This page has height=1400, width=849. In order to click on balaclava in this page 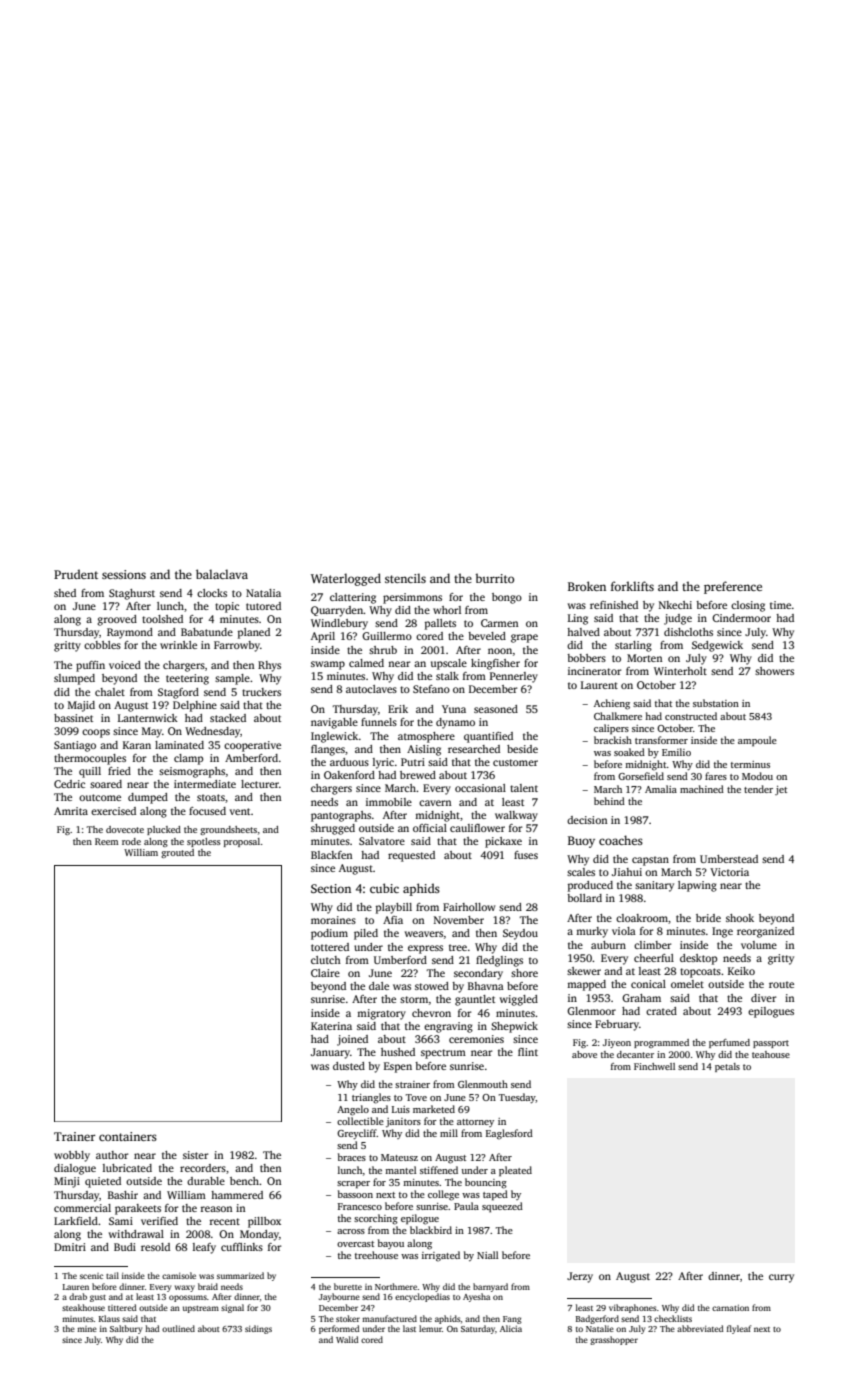, I will do `click(222, 574)`.
